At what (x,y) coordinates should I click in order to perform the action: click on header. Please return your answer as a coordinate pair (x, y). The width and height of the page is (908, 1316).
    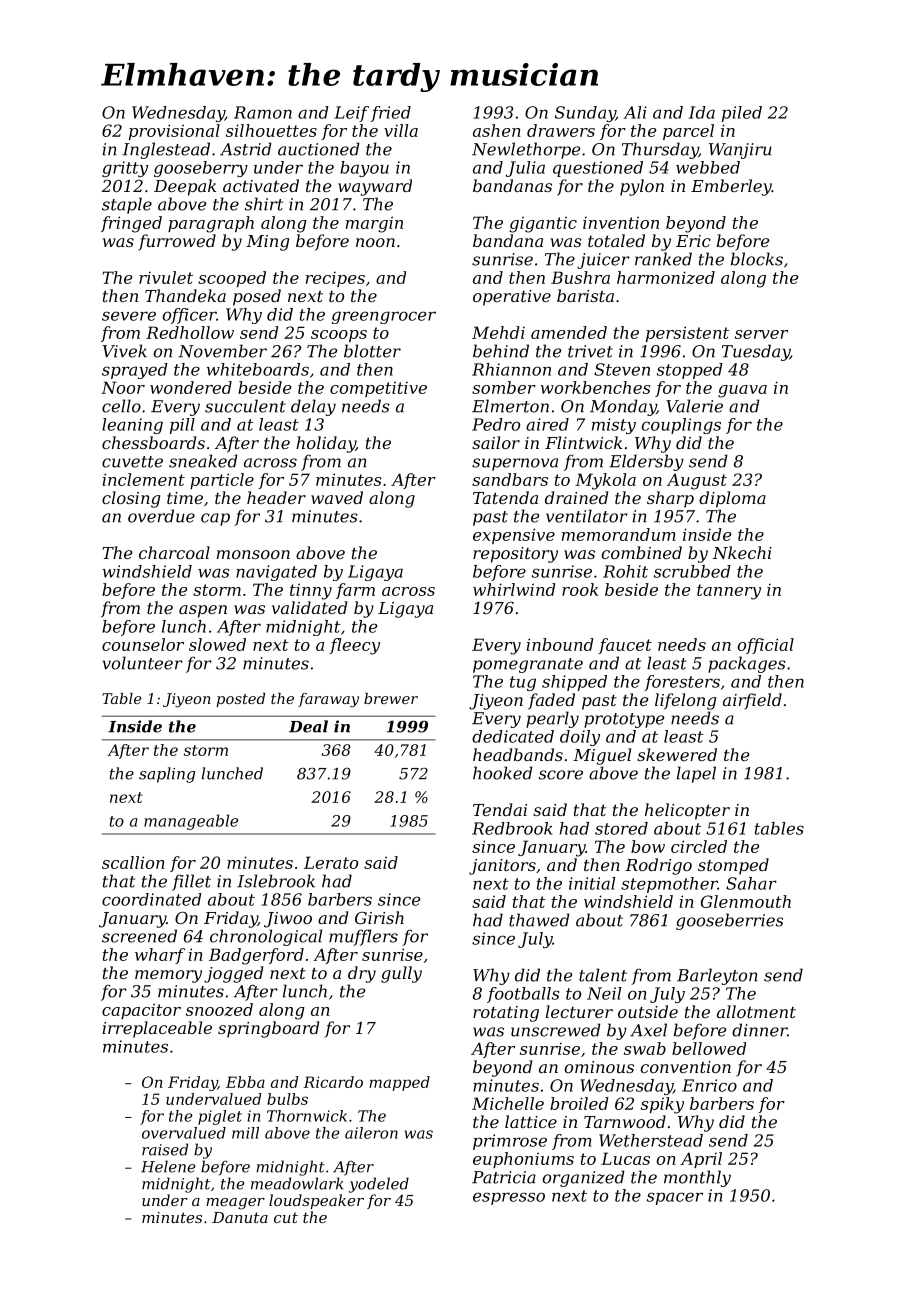
    Looking at the image, I should click on (276, 497).
